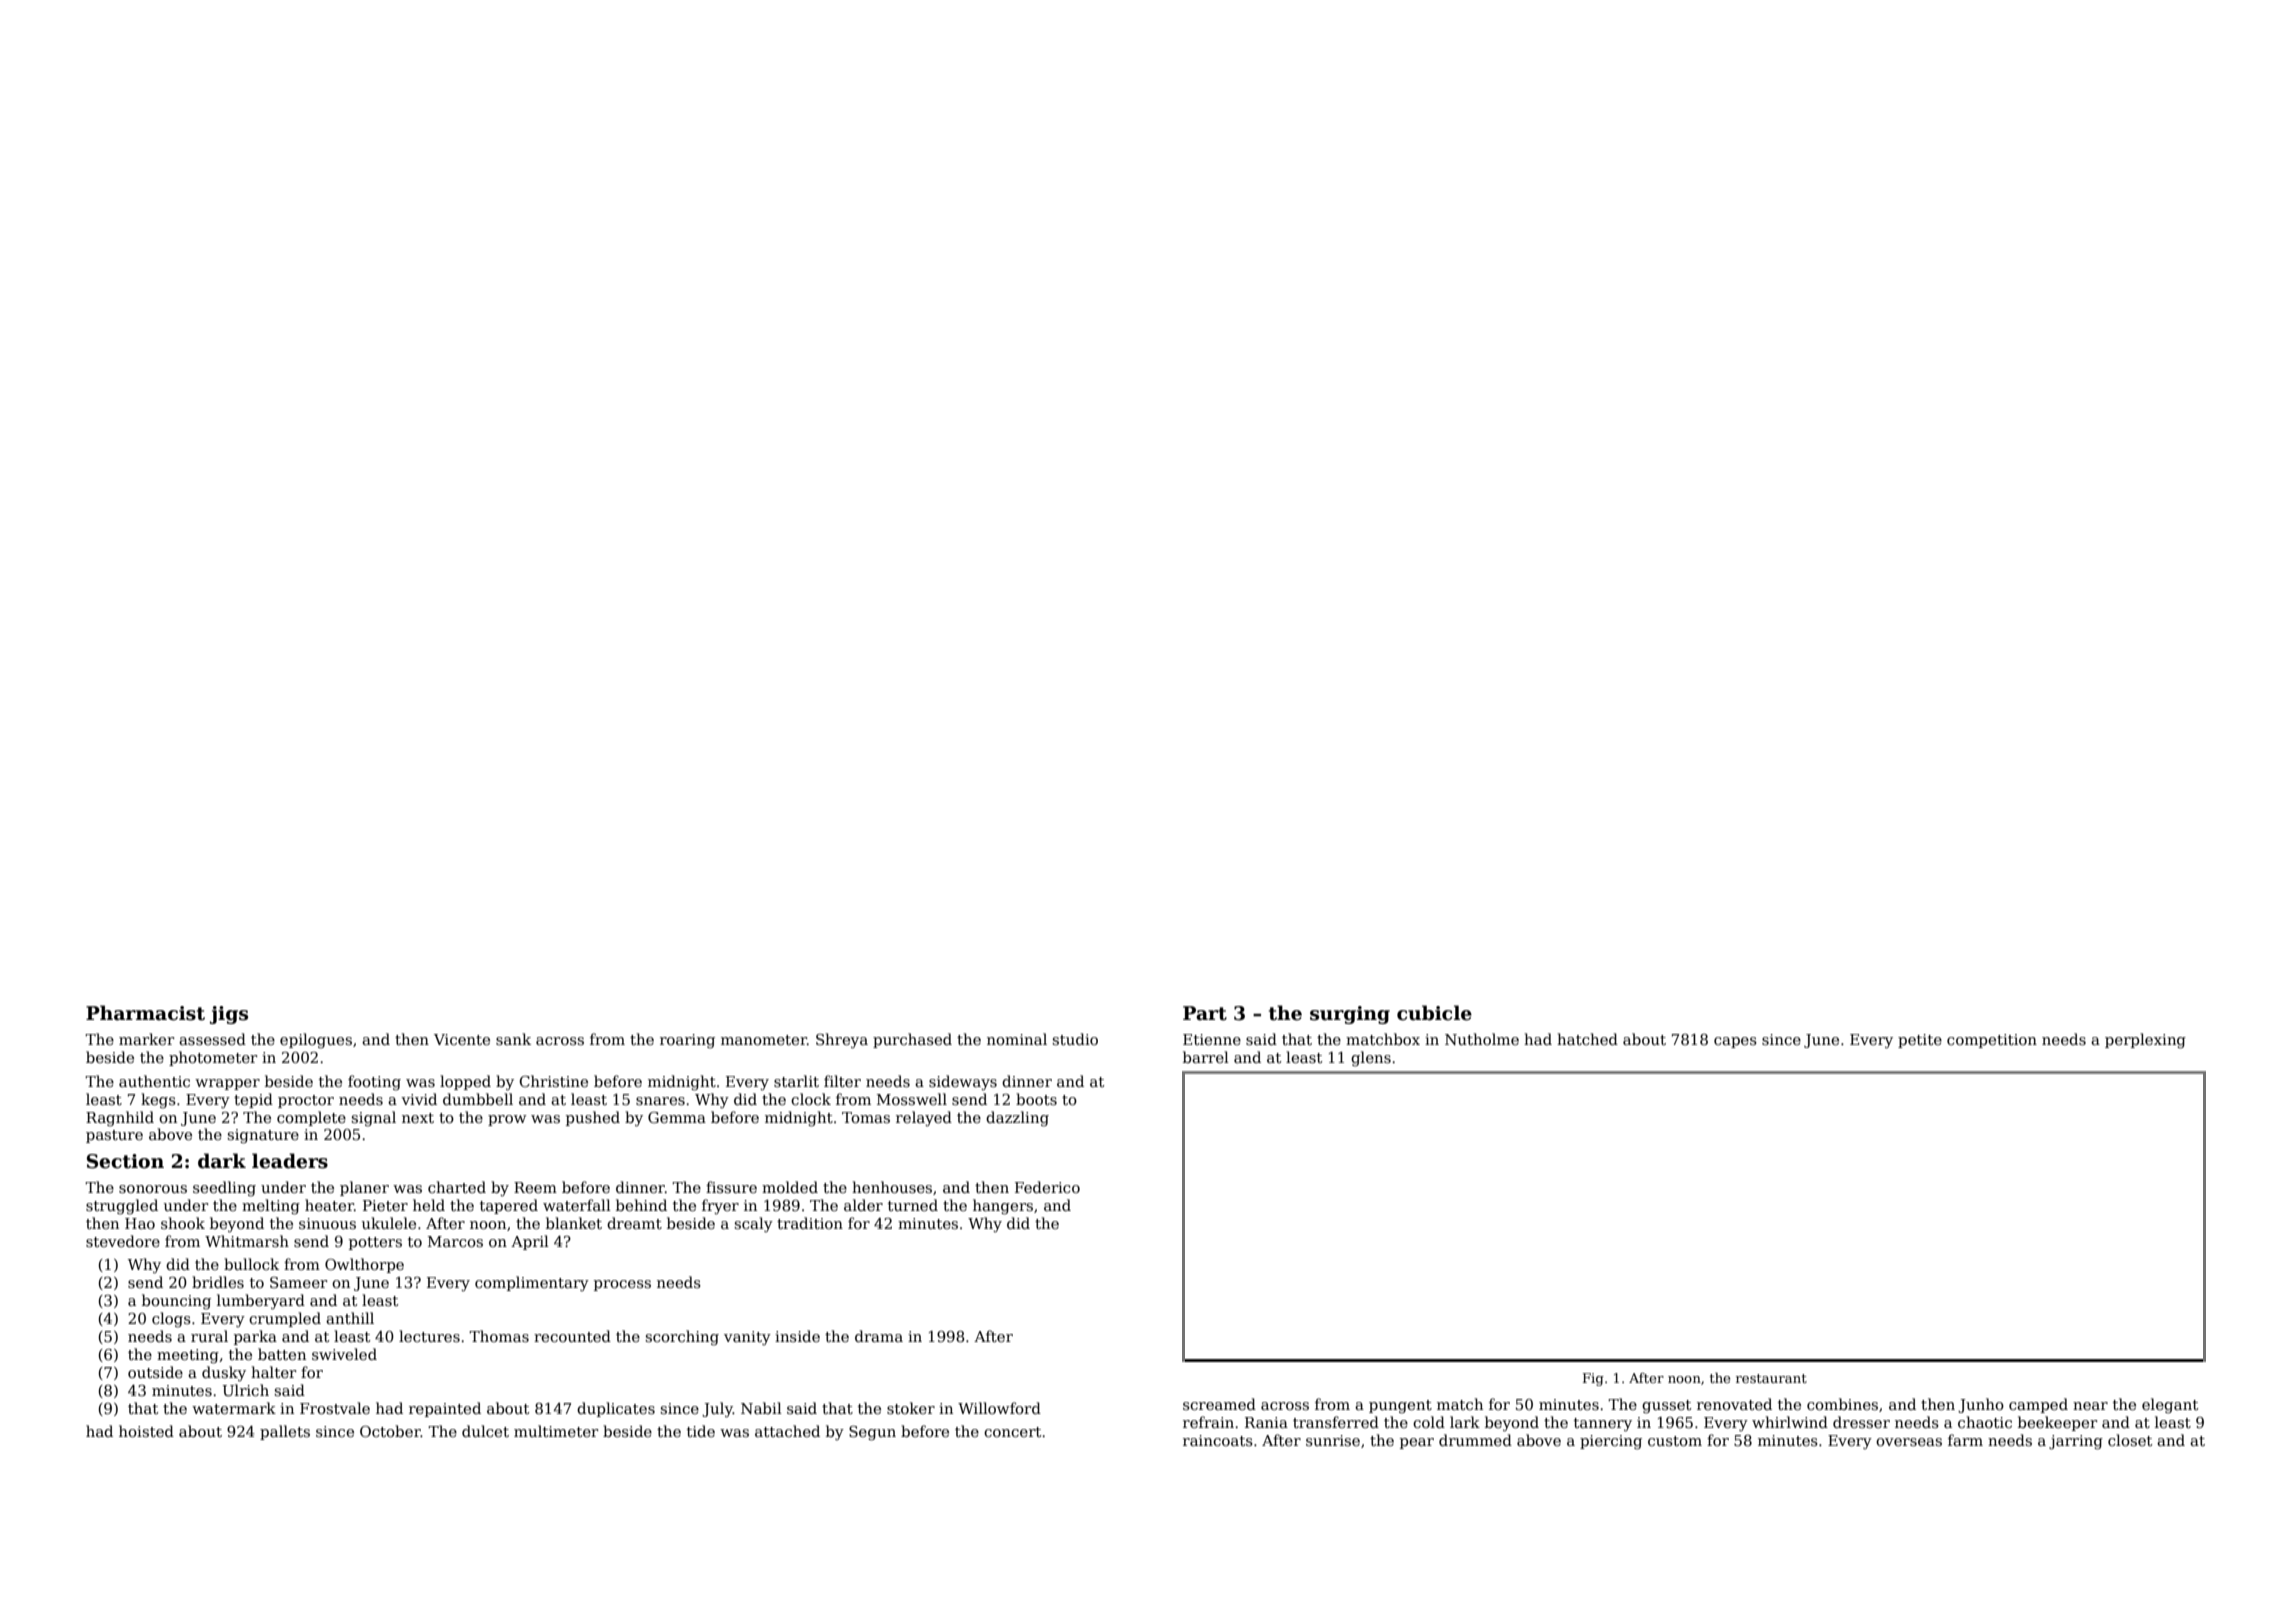 This screenshot has height=1620, width=2292. What do you see at coordinates (1003, 1207) in the screenshot?
I see `hangers` at bounding box center [1003, 1207].
